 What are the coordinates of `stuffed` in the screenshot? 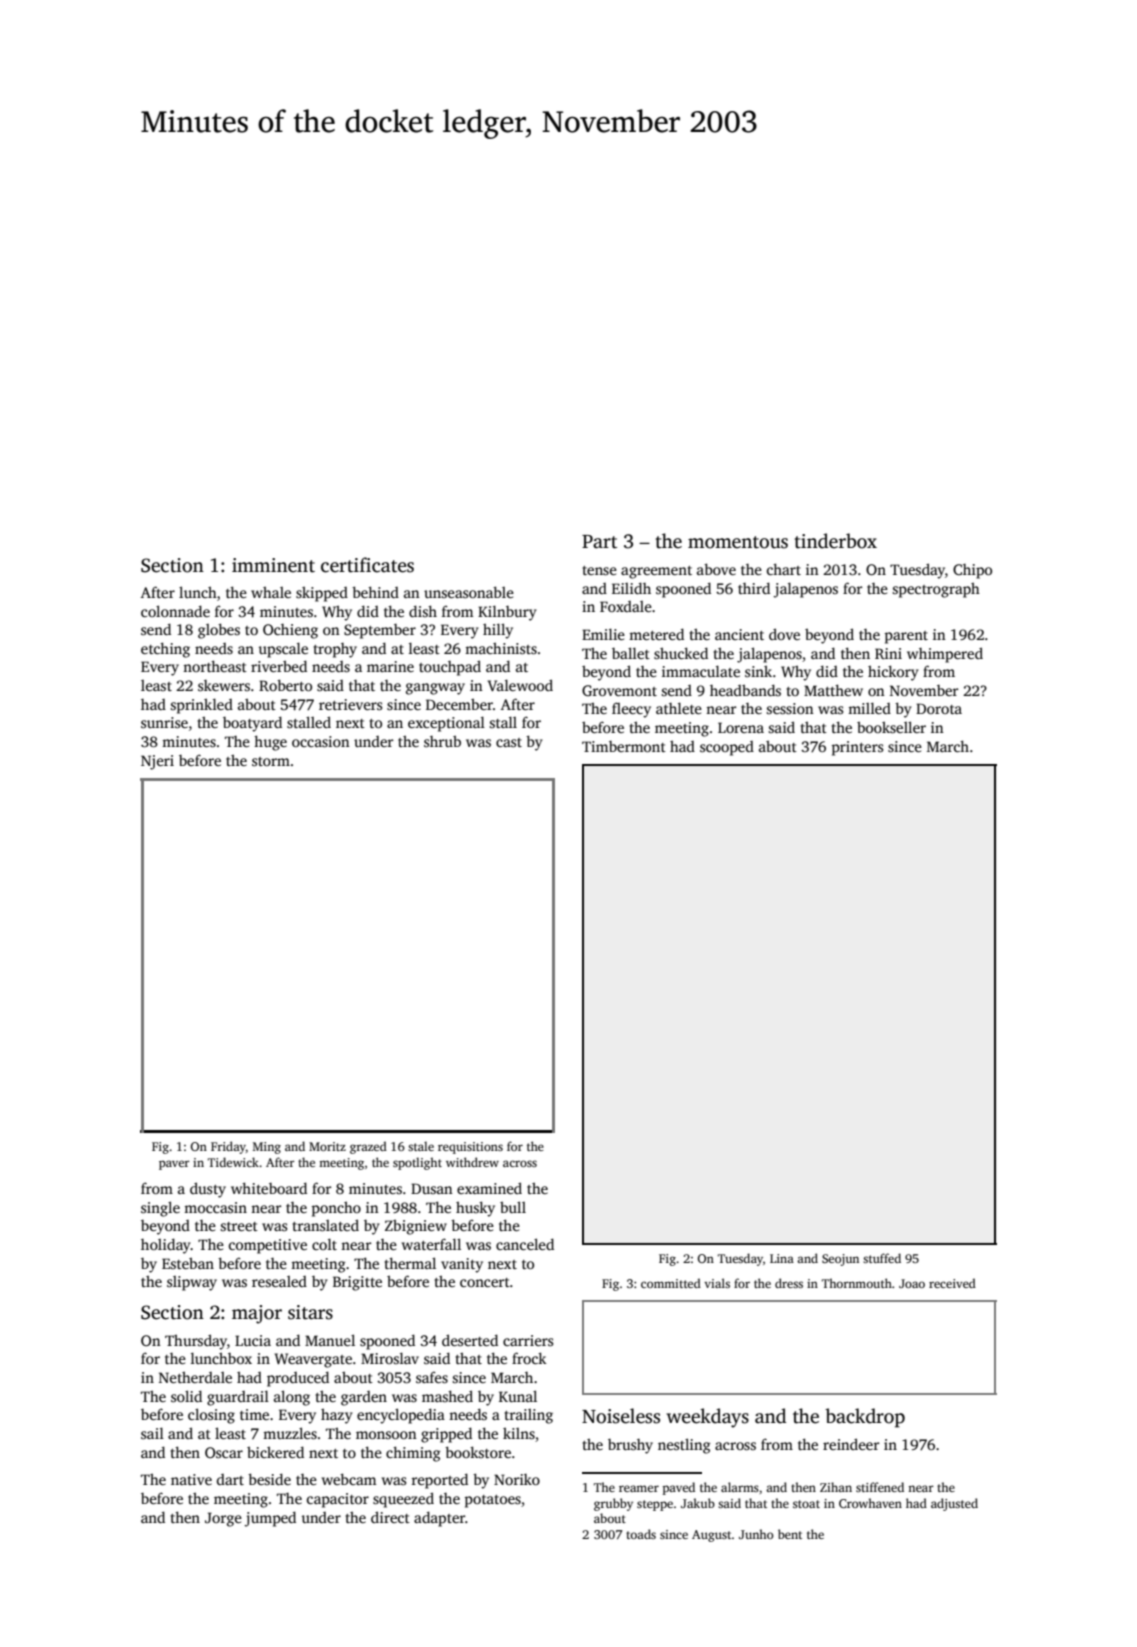 It's located at (882, 1258).
